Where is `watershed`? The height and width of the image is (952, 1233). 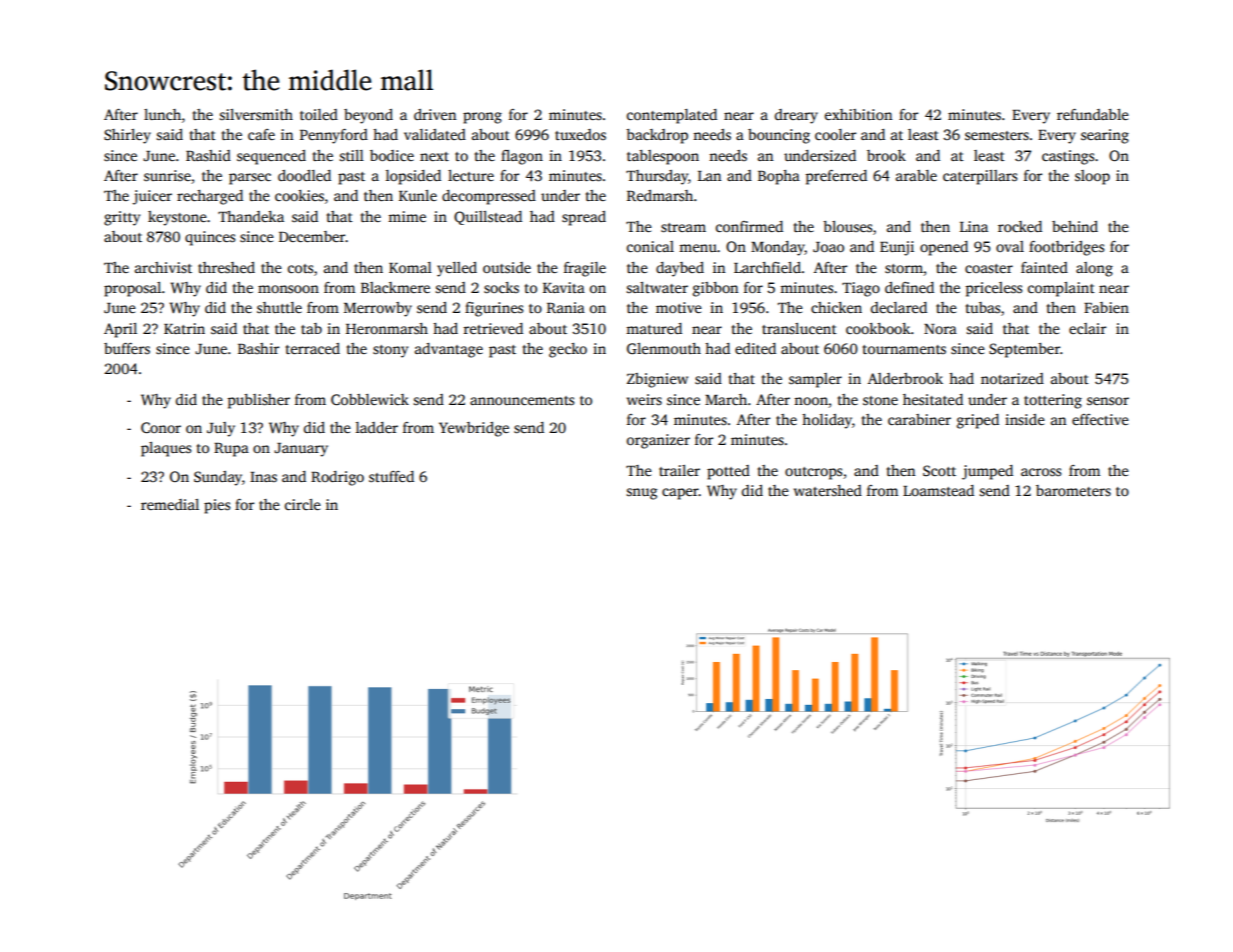 watershed is located at coordinates (828, 490).
